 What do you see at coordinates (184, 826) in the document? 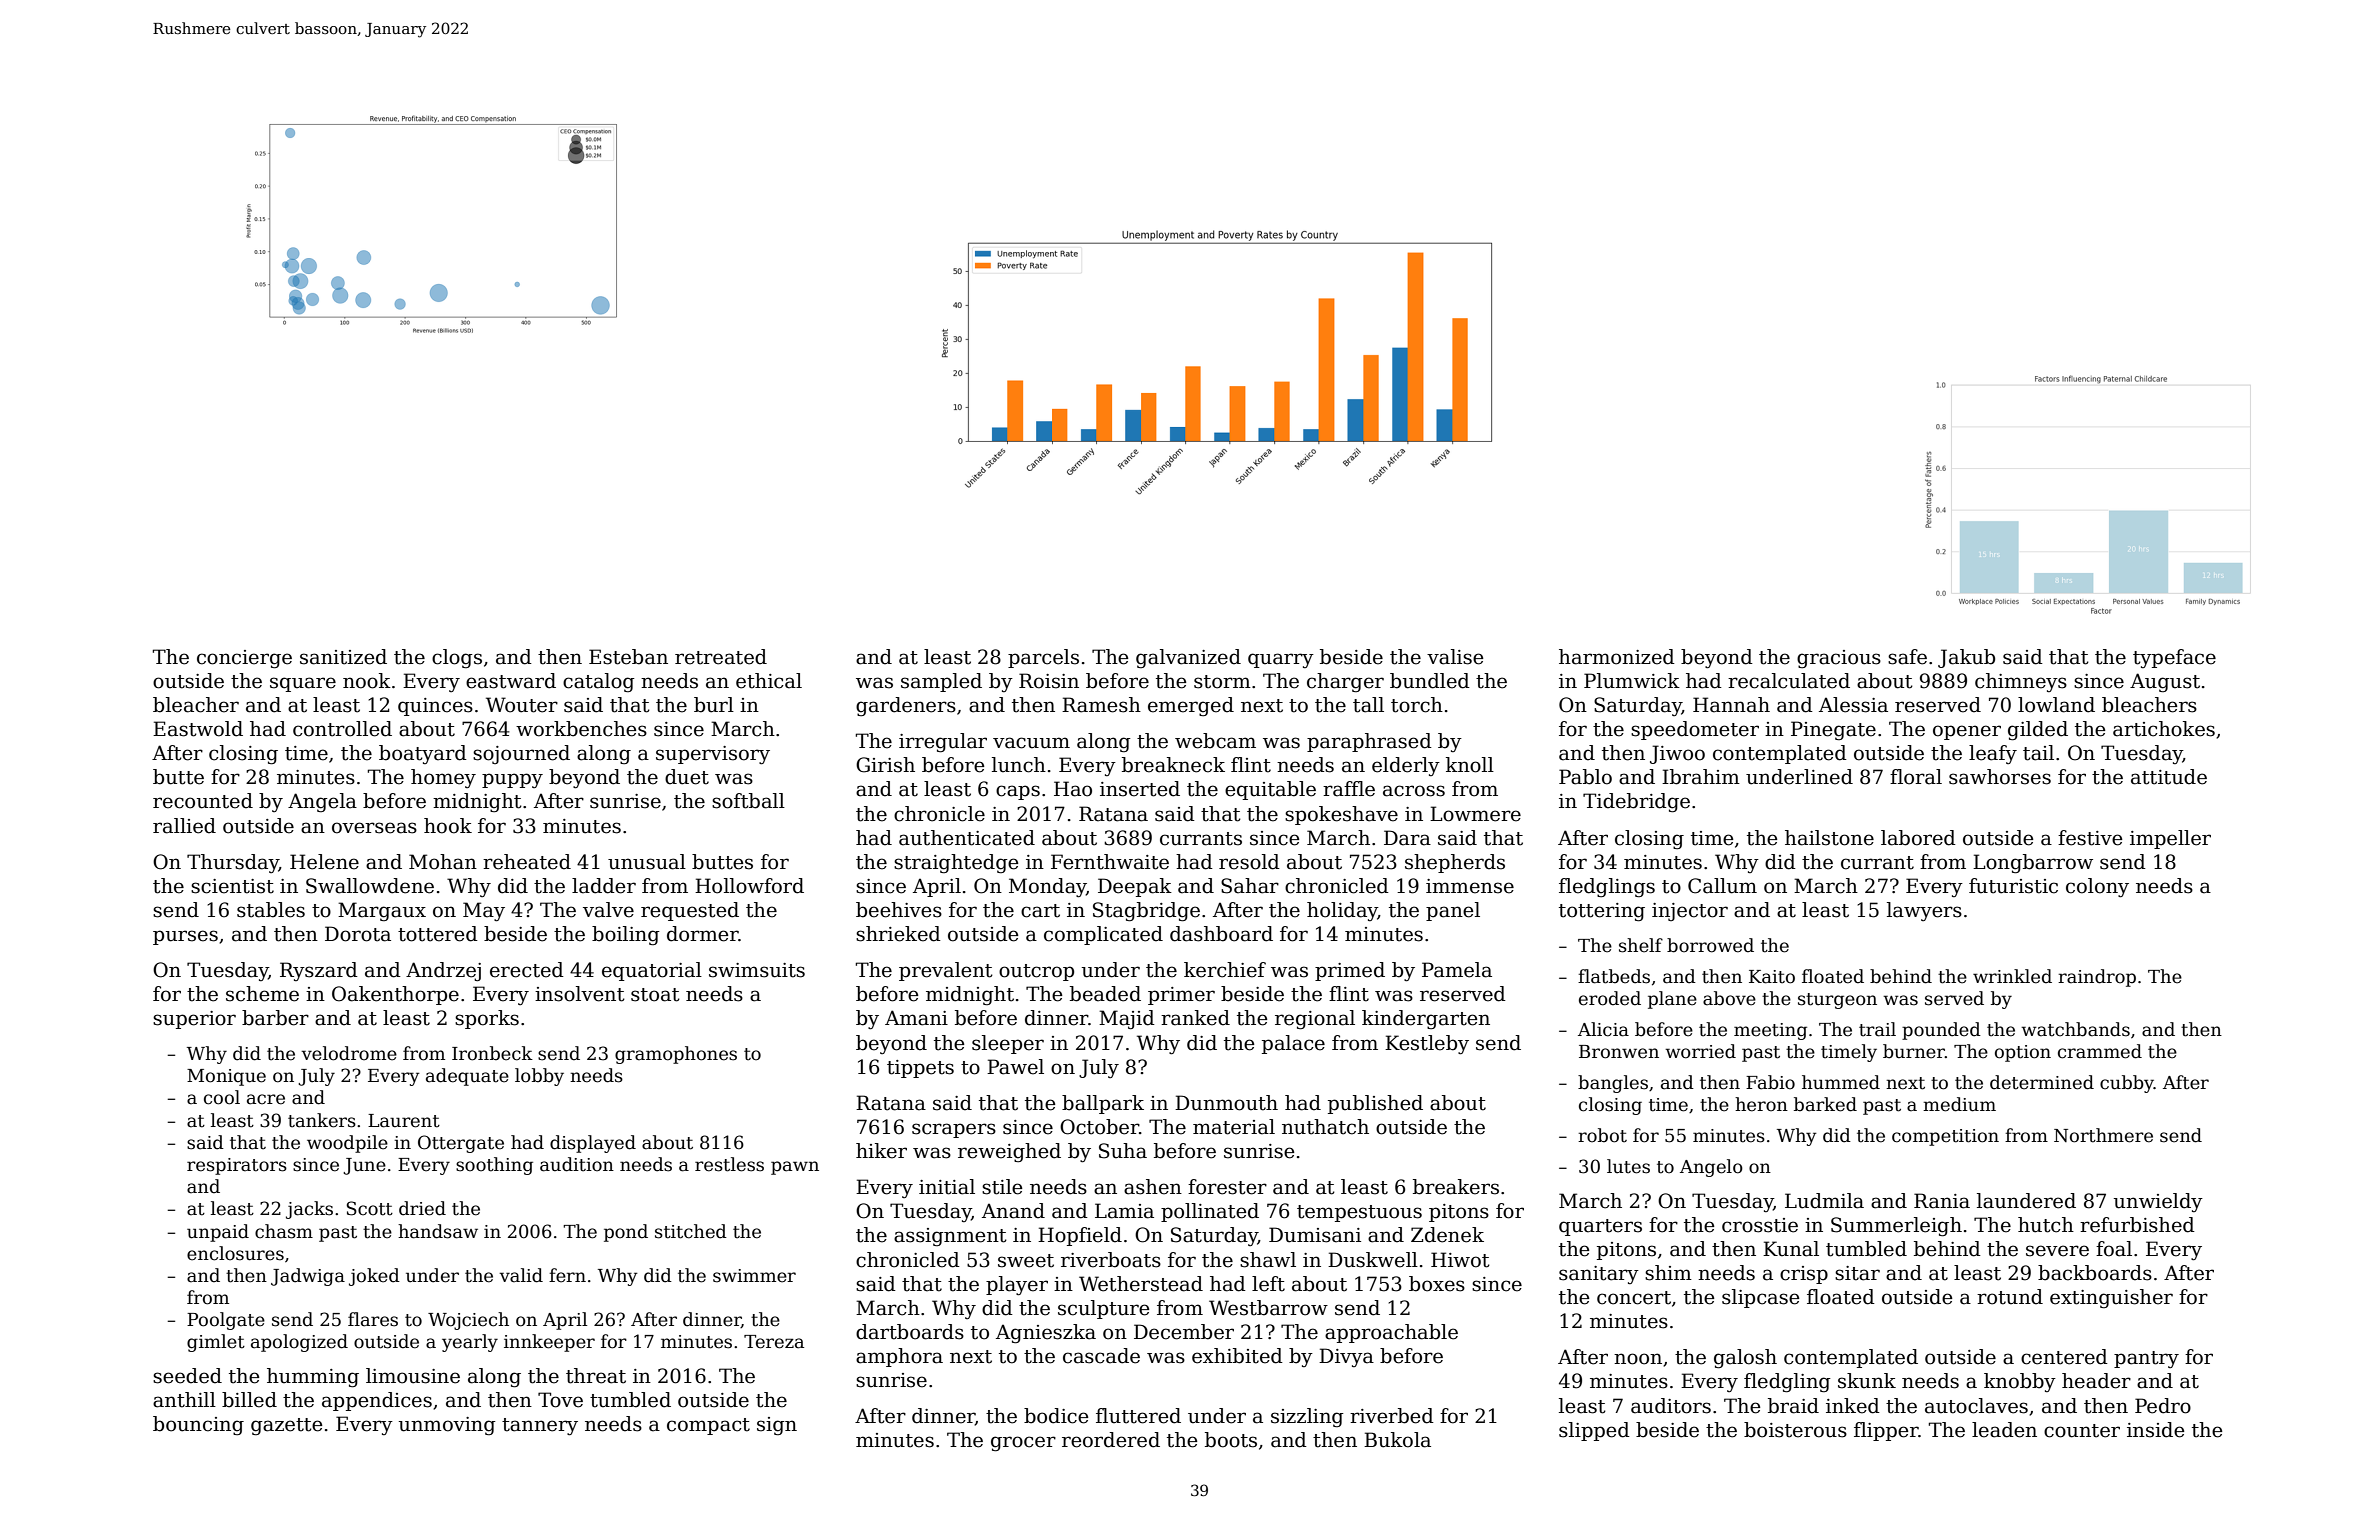
I see `rallied` at bounding box center [184, 826].
